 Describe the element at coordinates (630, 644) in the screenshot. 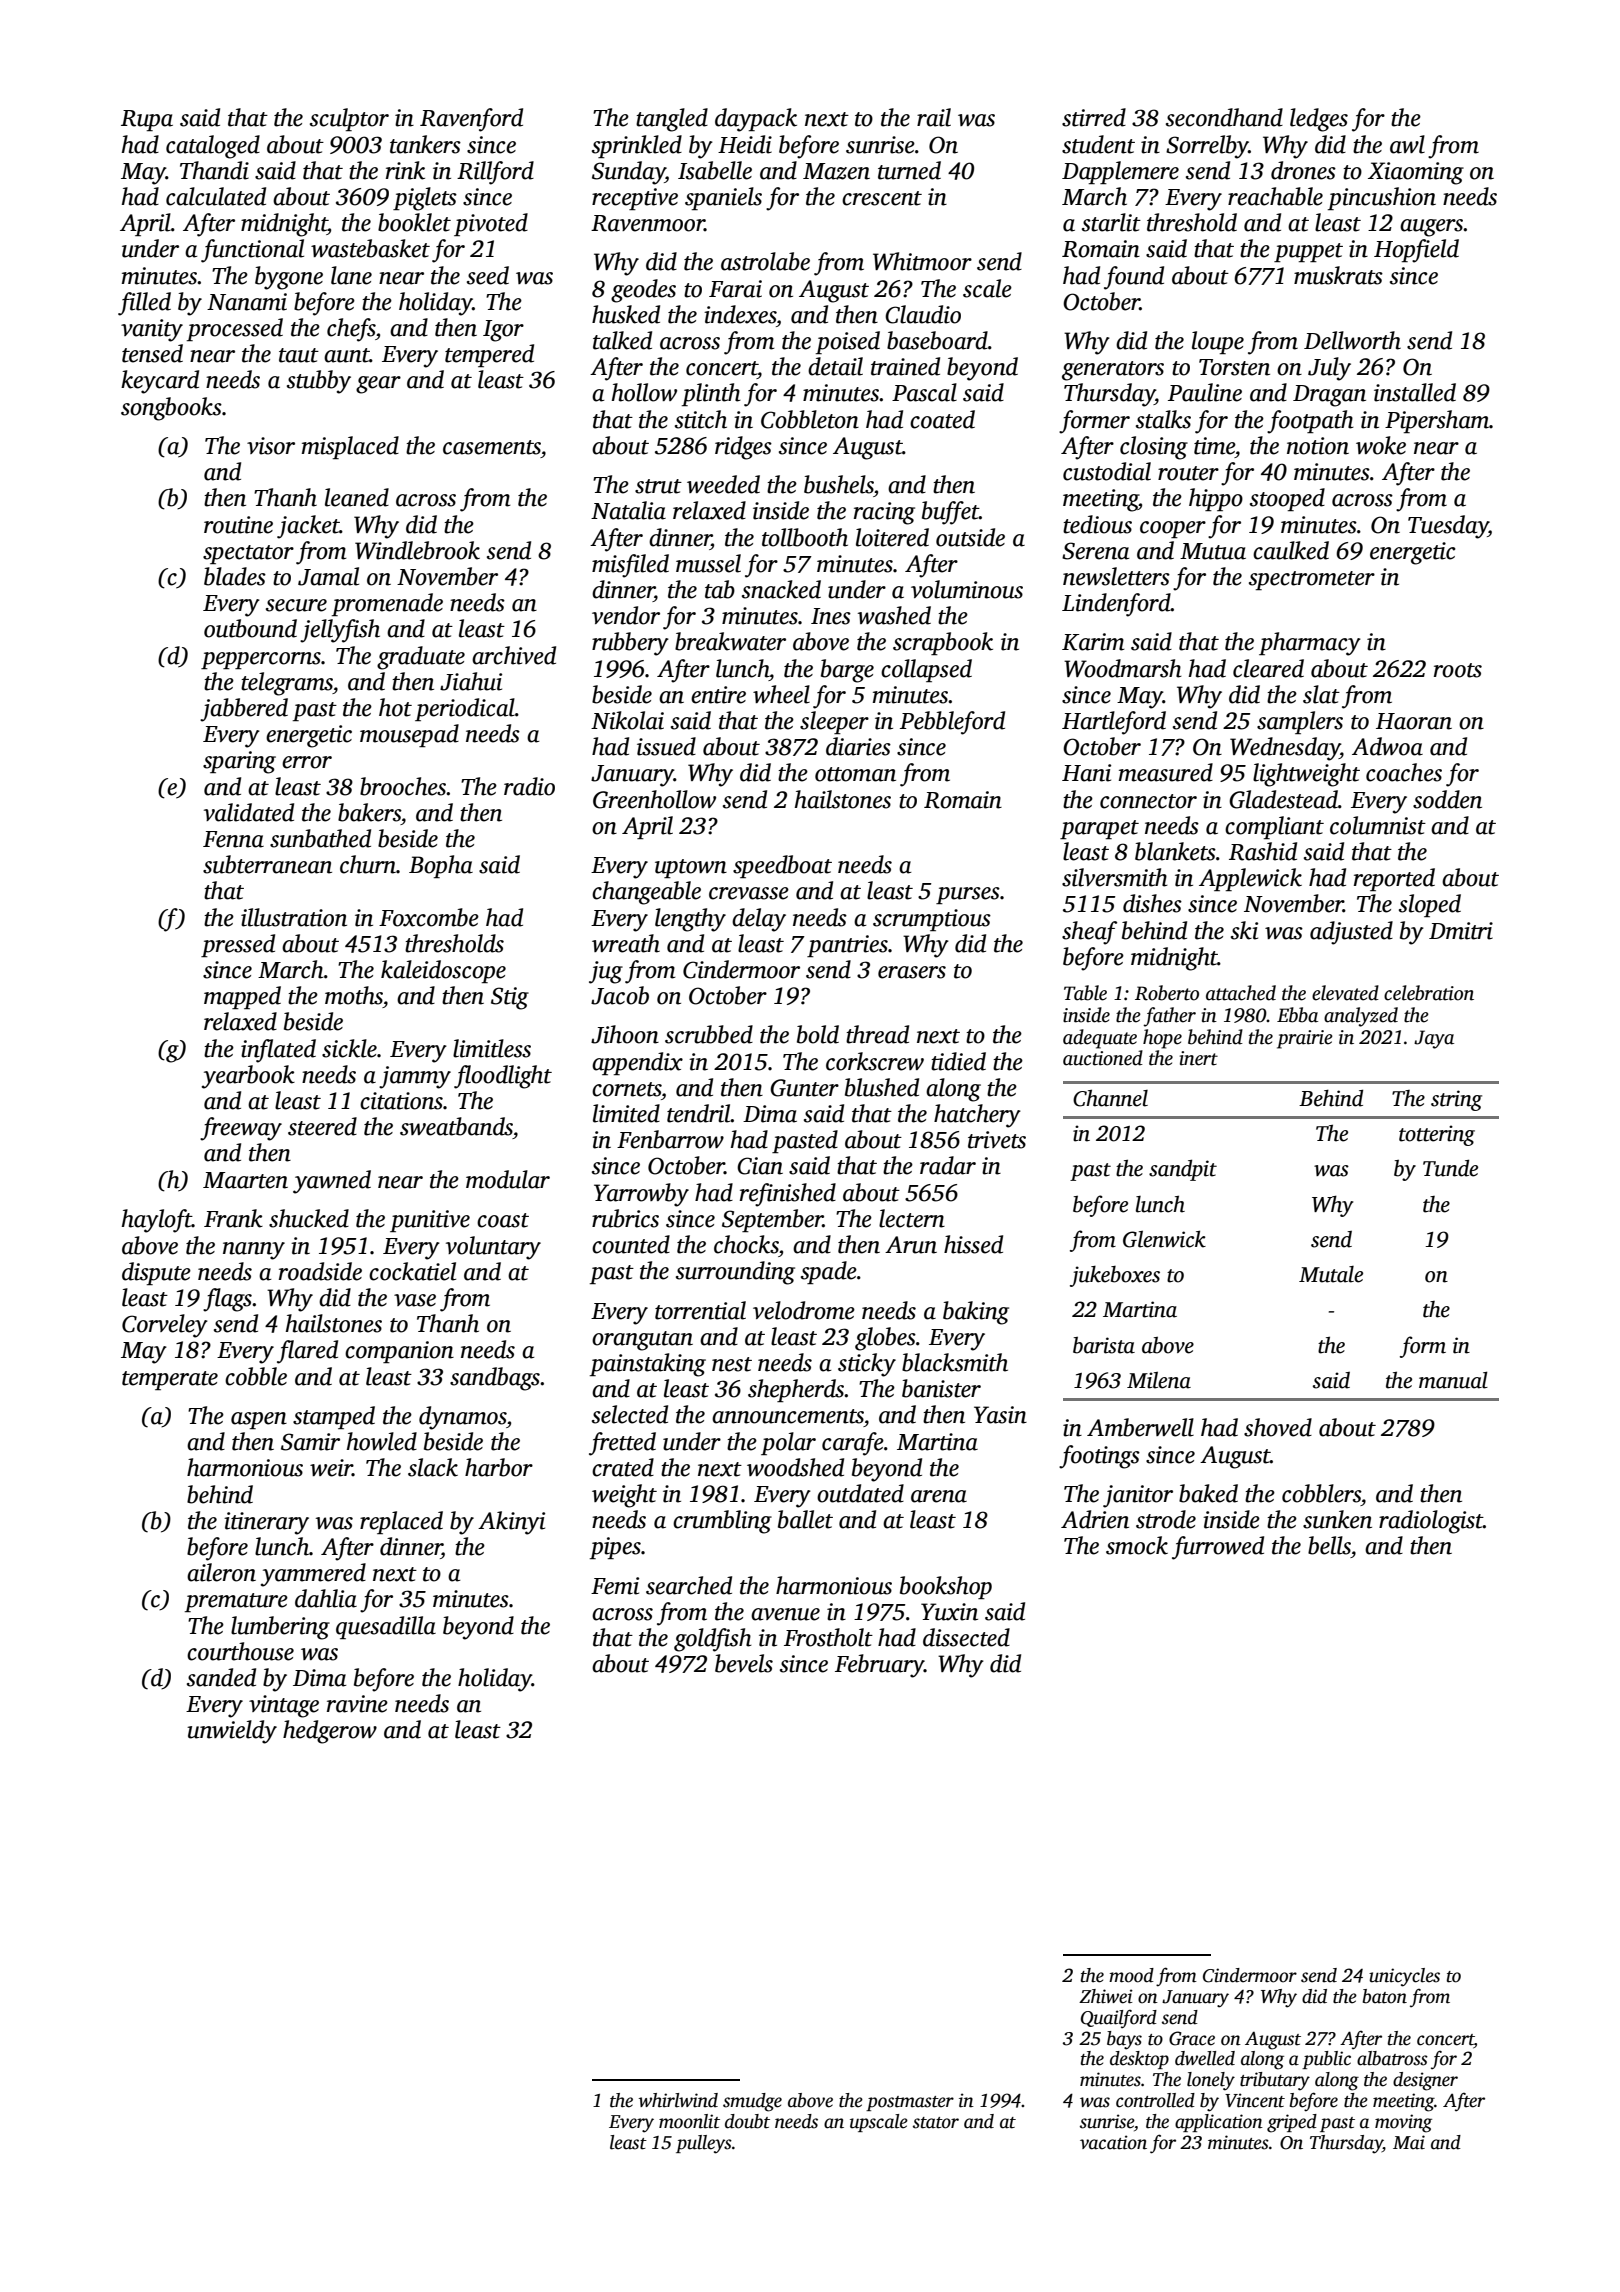

I see `rubbery` at that location.
